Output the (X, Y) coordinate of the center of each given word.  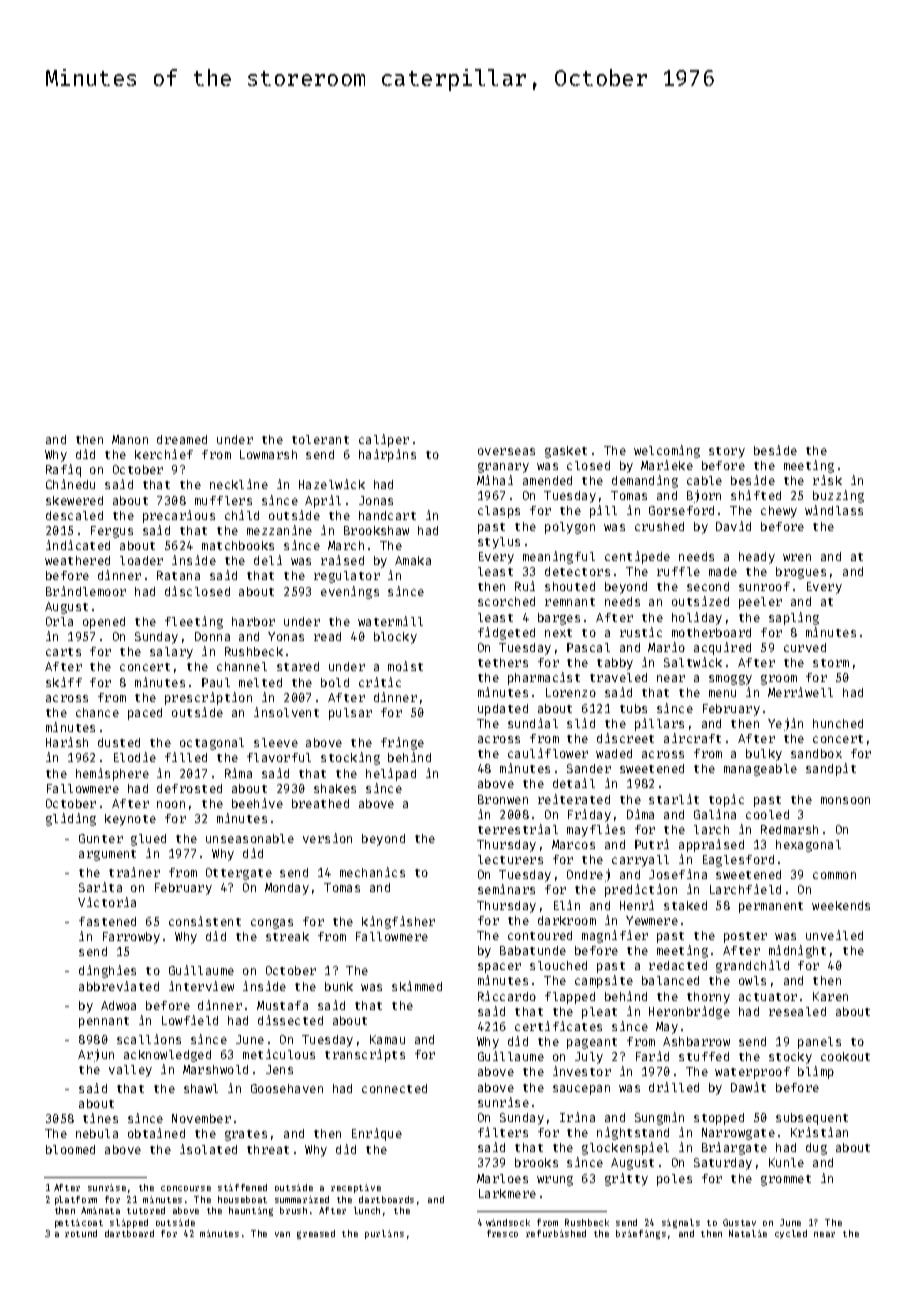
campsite (604, 981)
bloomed (70, 1149)
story (727, 452)
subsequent (812, 1119)
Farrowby (131, 938)
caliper (384, 440)
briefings (641, 1234)
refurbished (556, 1233)
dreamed (182, 439)
